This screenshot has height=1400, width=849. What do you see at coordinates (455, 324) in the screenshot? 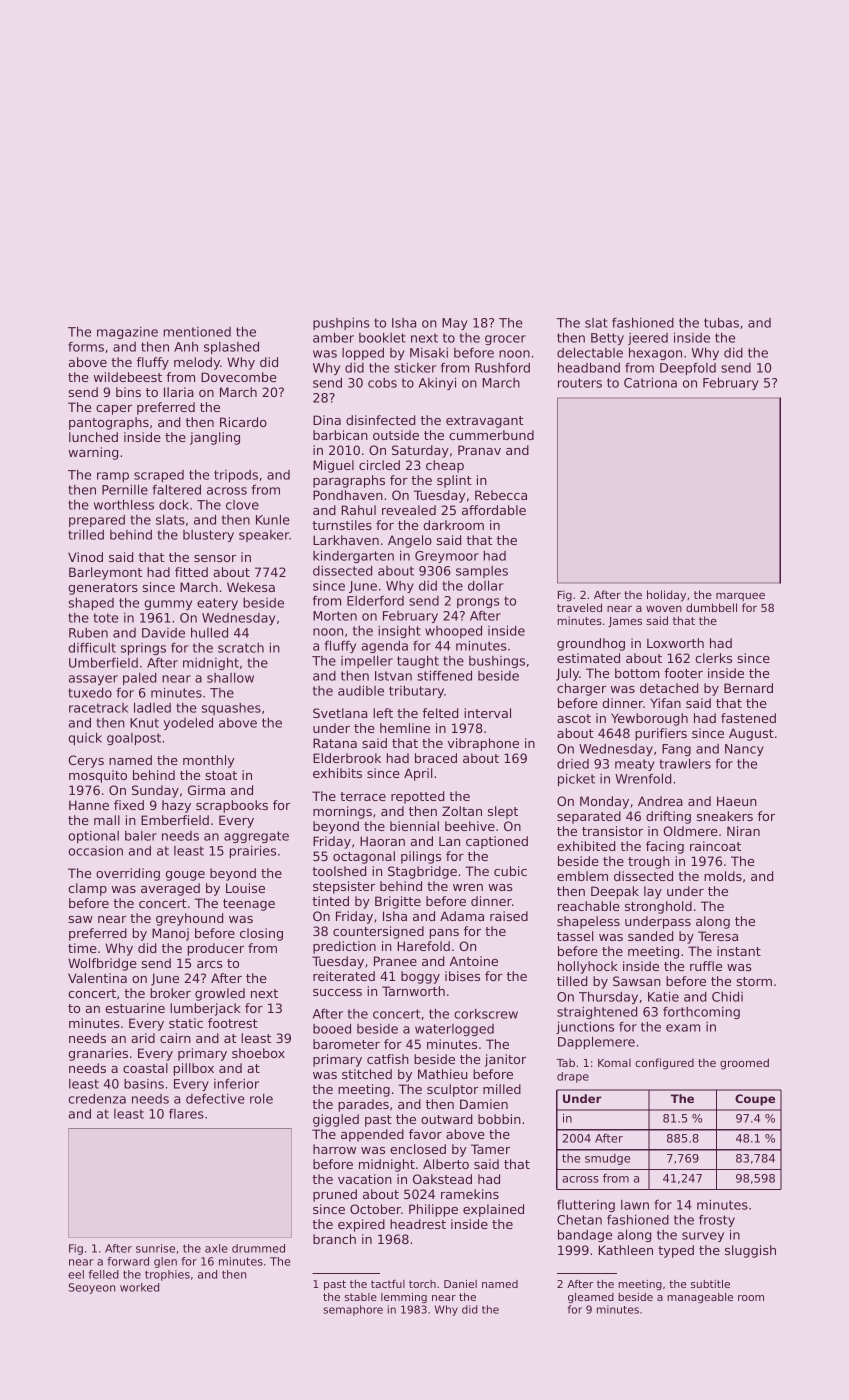
I see `May` at bounding box center [455, 324].
